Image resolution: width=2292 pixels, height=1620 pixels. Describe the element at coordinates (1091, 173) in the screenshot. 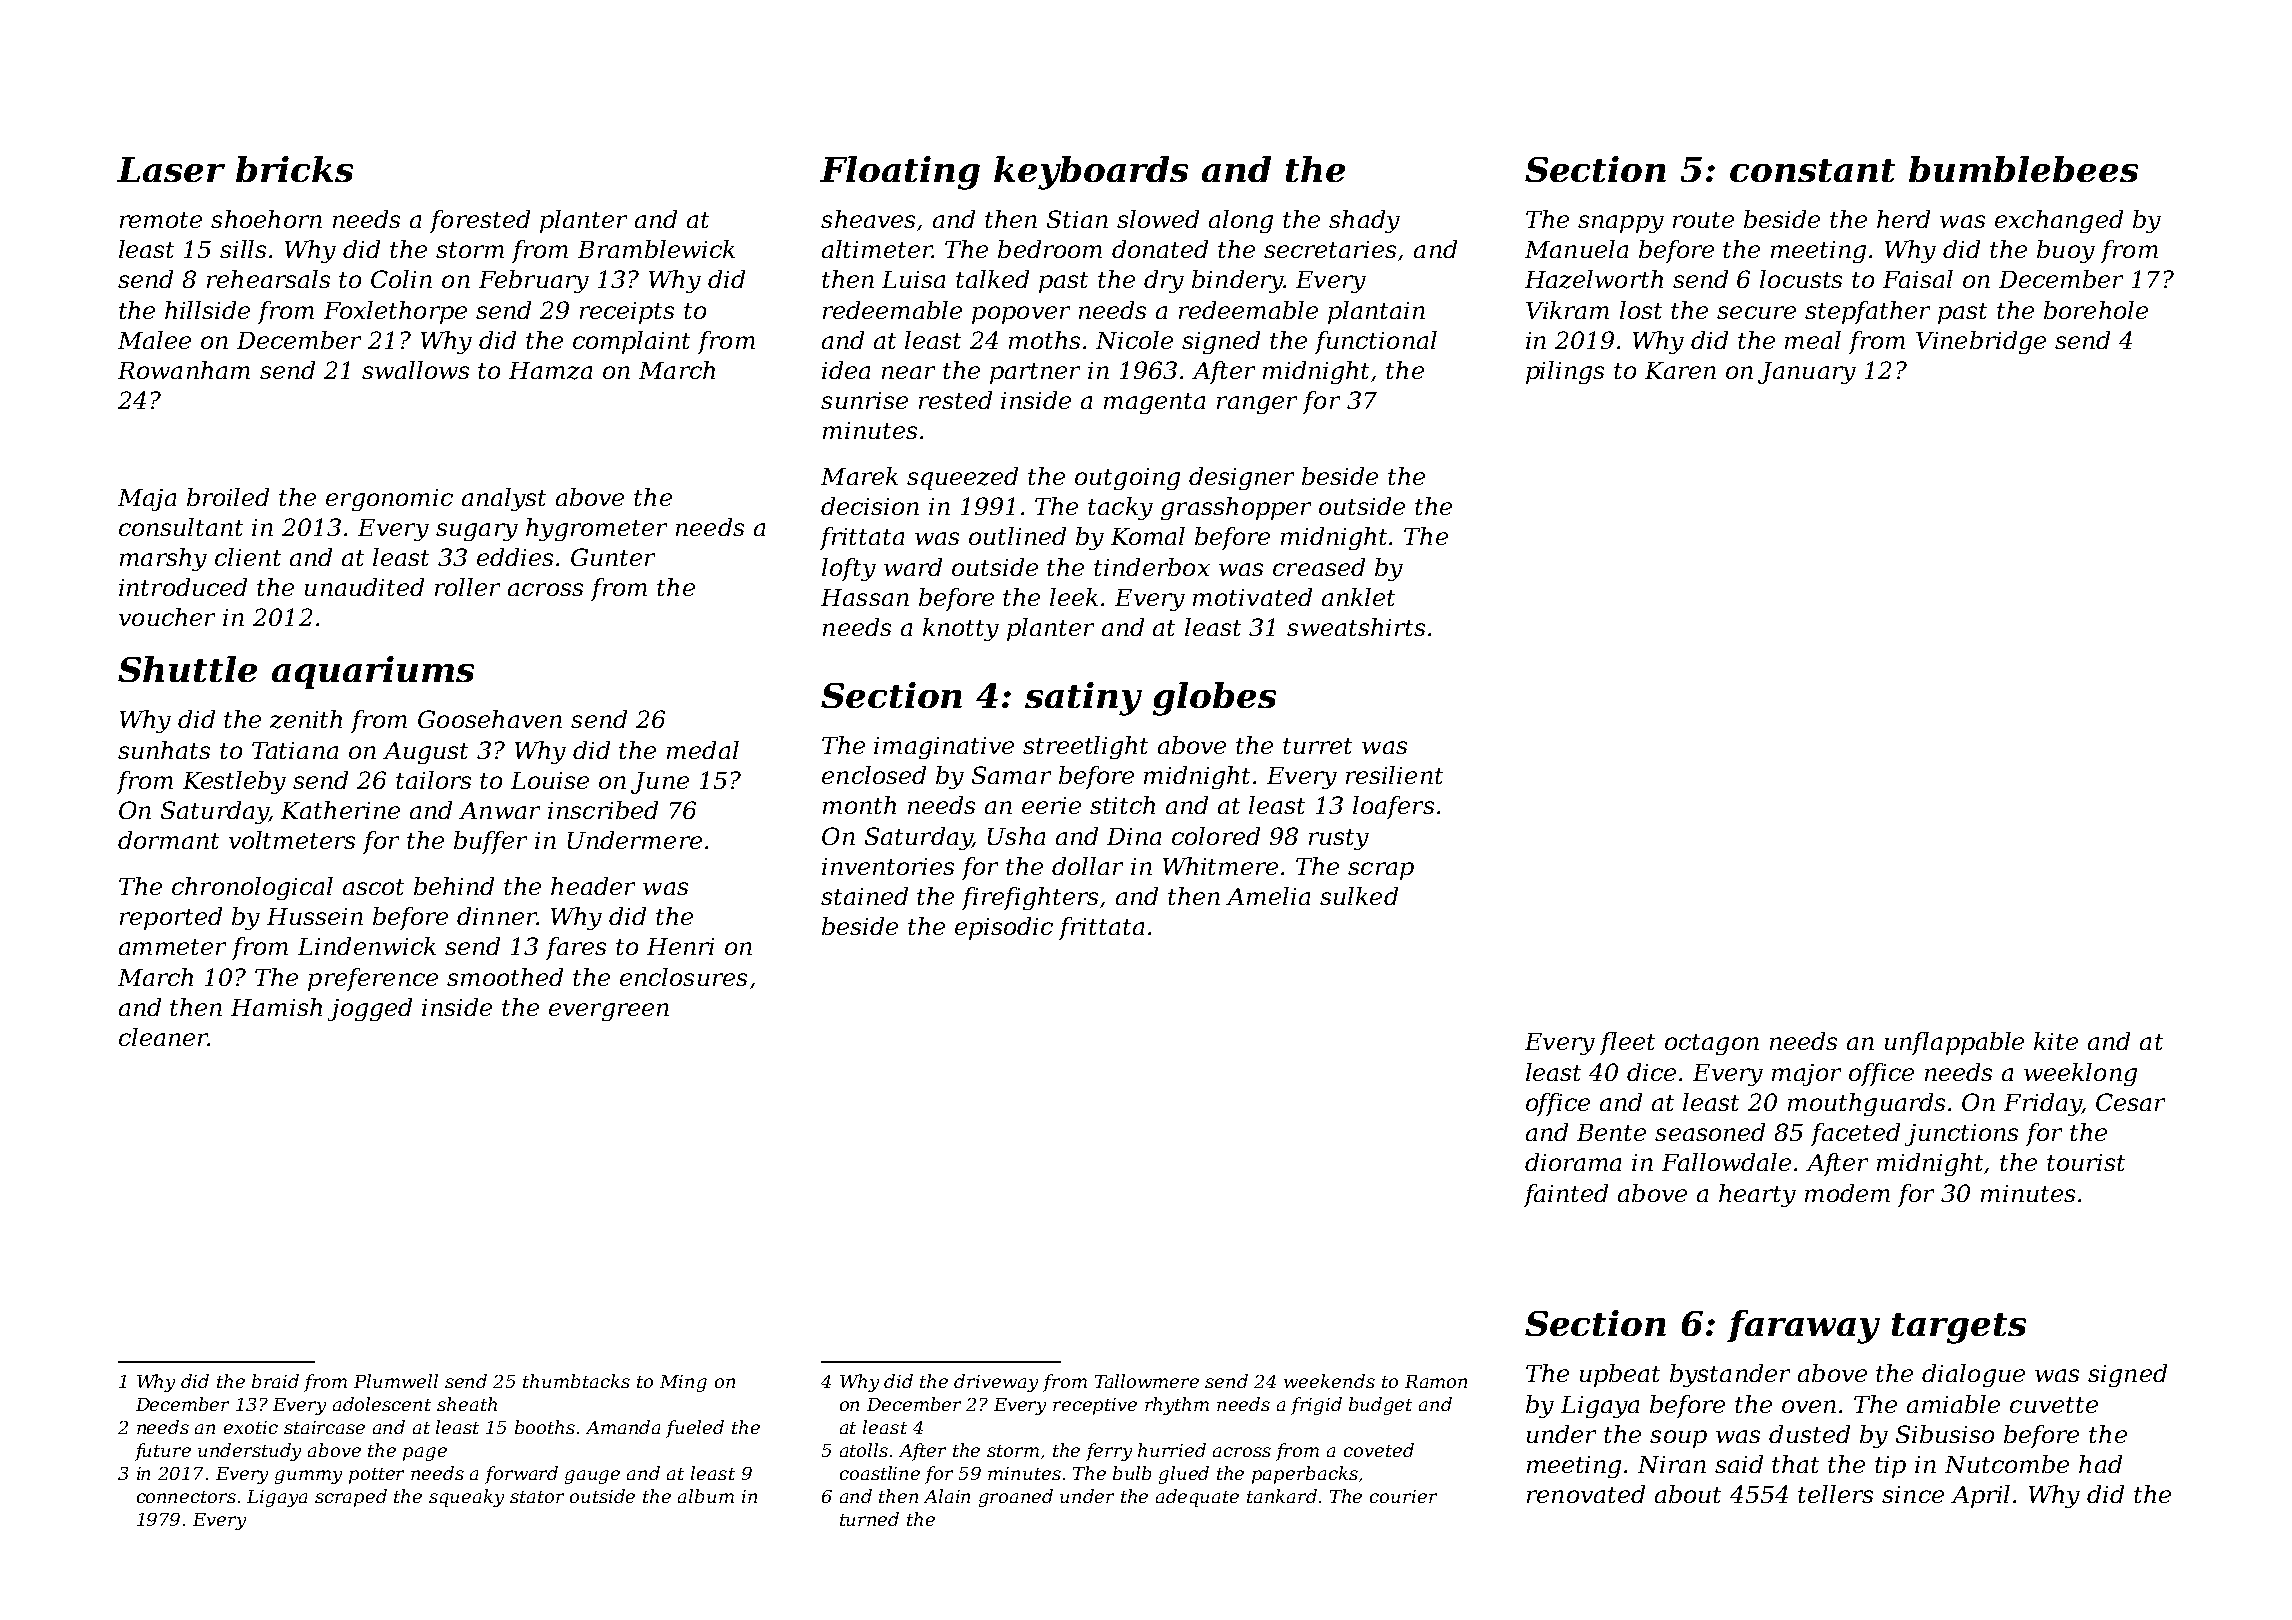

I see `keyboards` at that location.
